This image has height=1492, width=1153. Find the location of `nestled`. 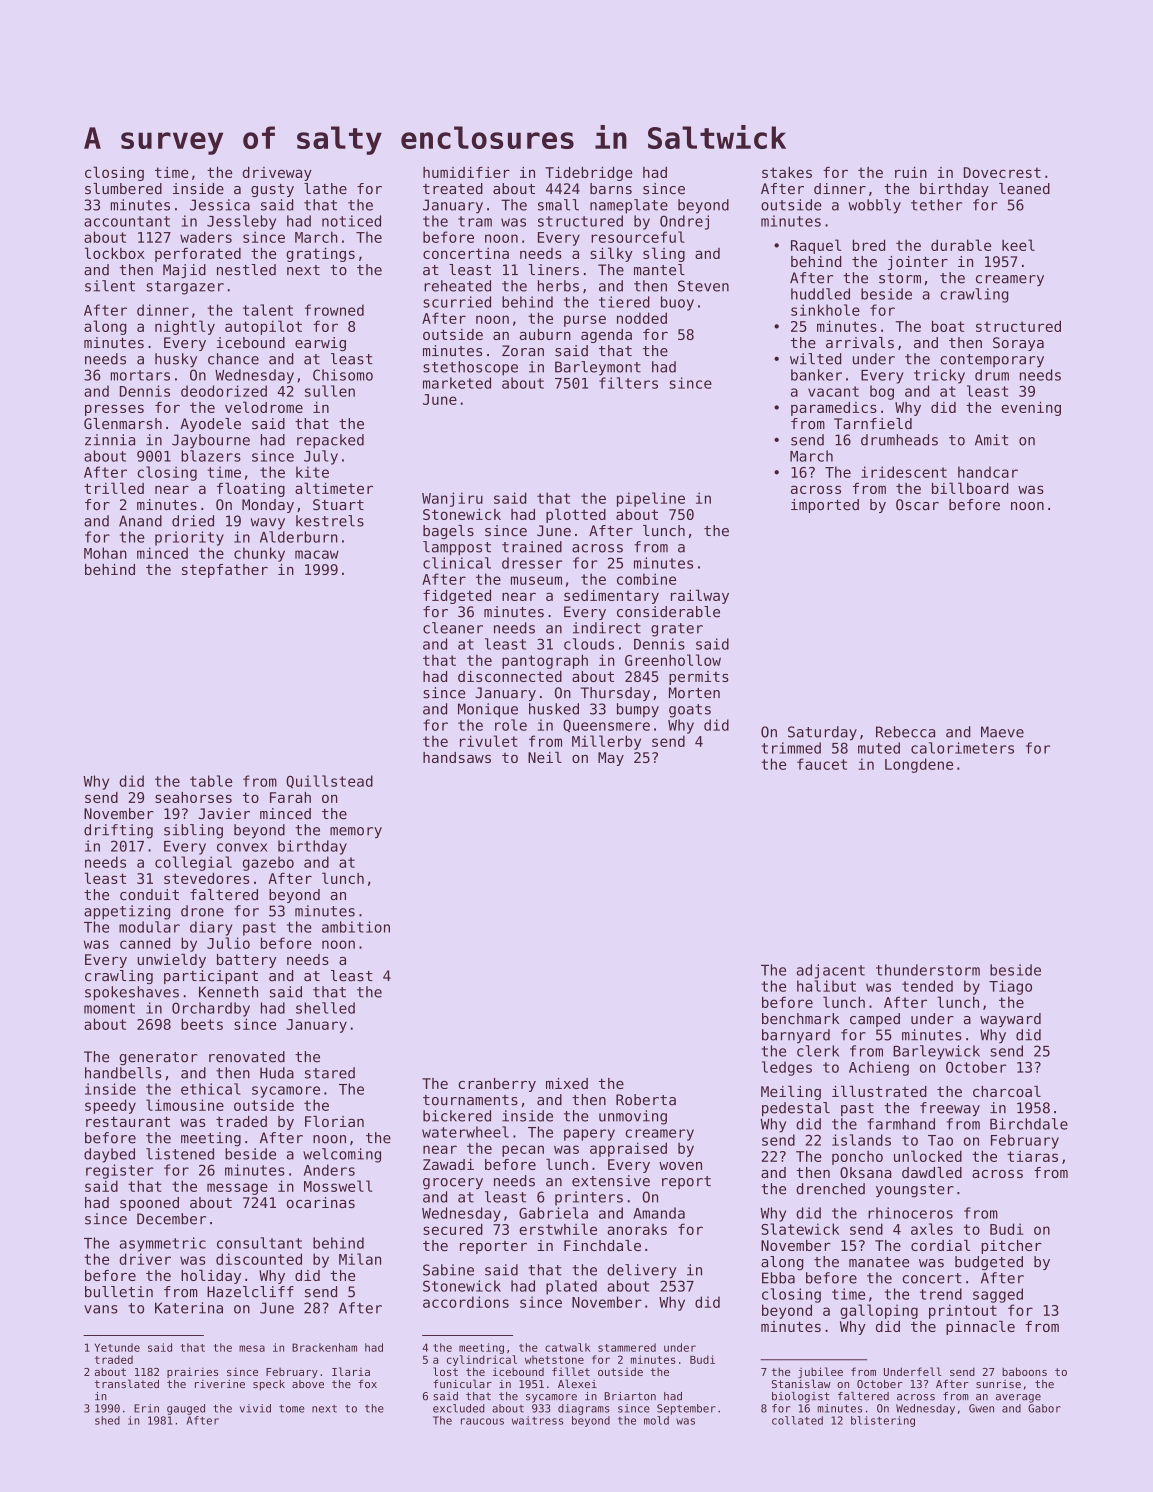

nestled is located at coordinates (246, 270).
